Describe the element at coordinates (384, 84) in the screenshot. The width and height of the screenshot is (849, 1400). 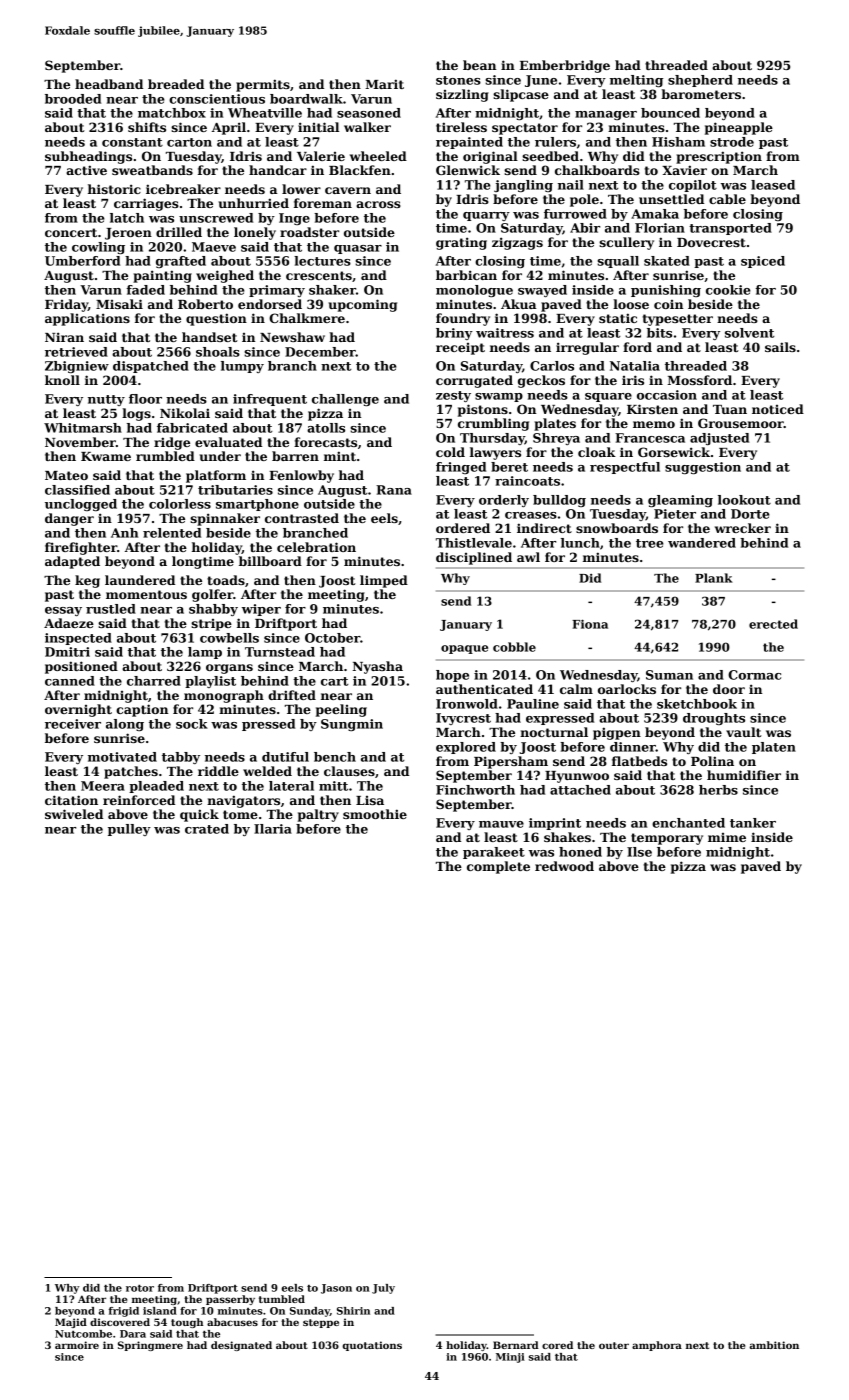
I see `Marit` at that location.
